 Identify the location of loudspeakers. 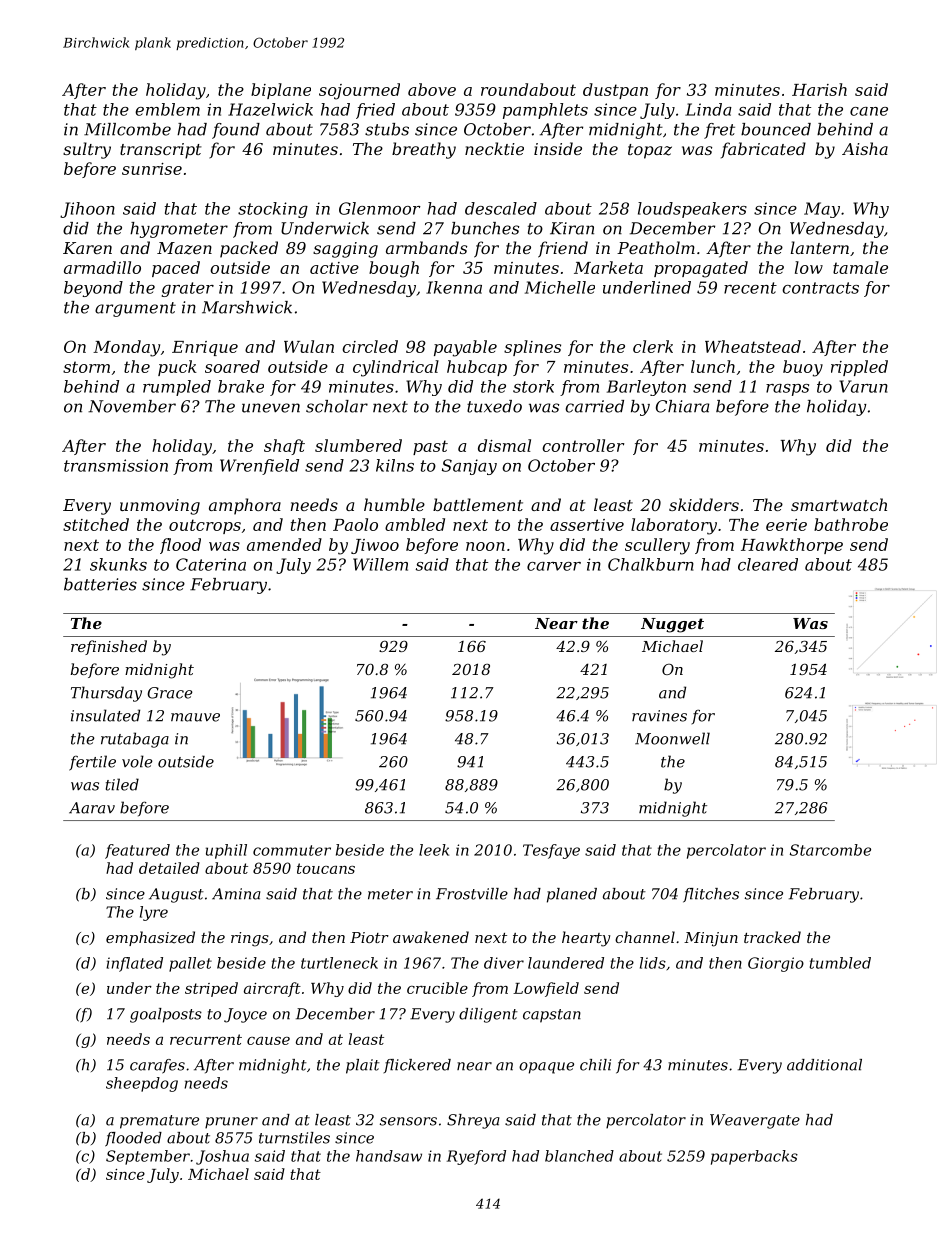
(692, 210).
